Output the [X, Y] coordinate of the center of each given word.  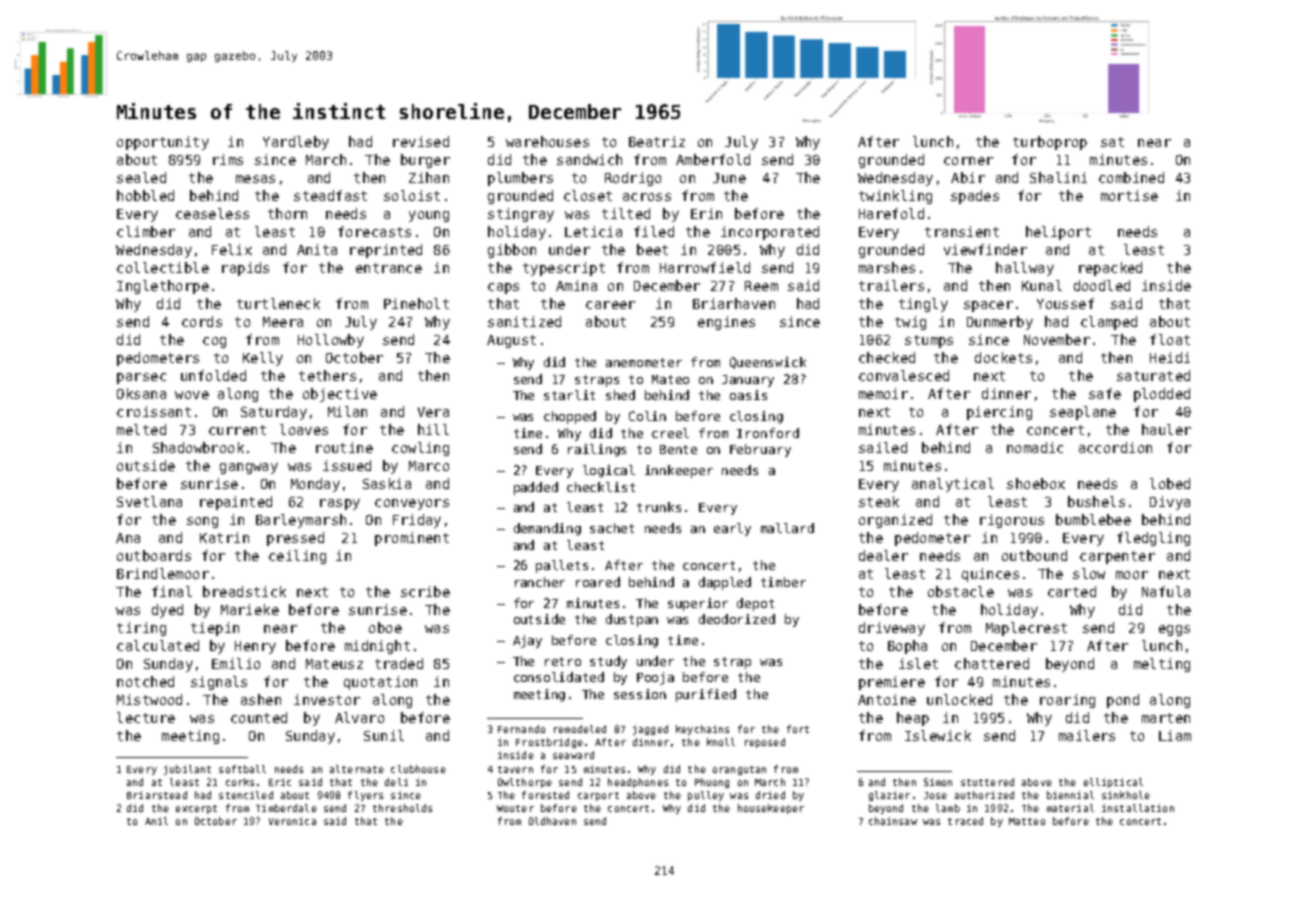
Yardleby [296, 143]
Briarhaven [734, 303]
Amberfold [713, 159]
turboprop [1050, 143]
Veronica [292, 821]
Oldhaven [552, 821]
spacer [988, 306]
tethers [327, 375]
